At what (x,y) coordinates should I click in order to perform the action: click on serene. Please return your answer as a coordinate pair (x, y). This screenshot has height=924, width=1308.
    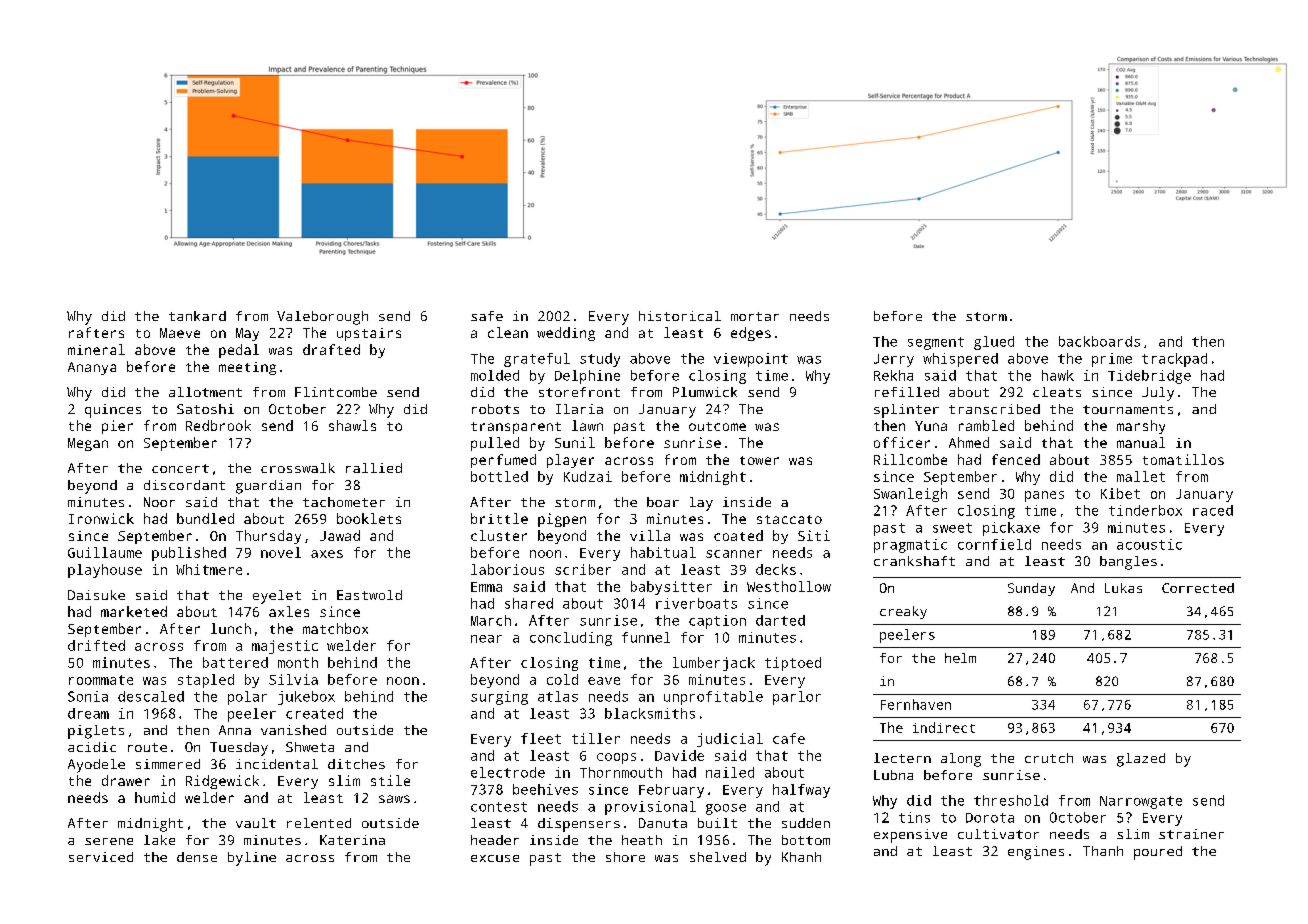
    Looking at the image, I should click on (109, 841).
